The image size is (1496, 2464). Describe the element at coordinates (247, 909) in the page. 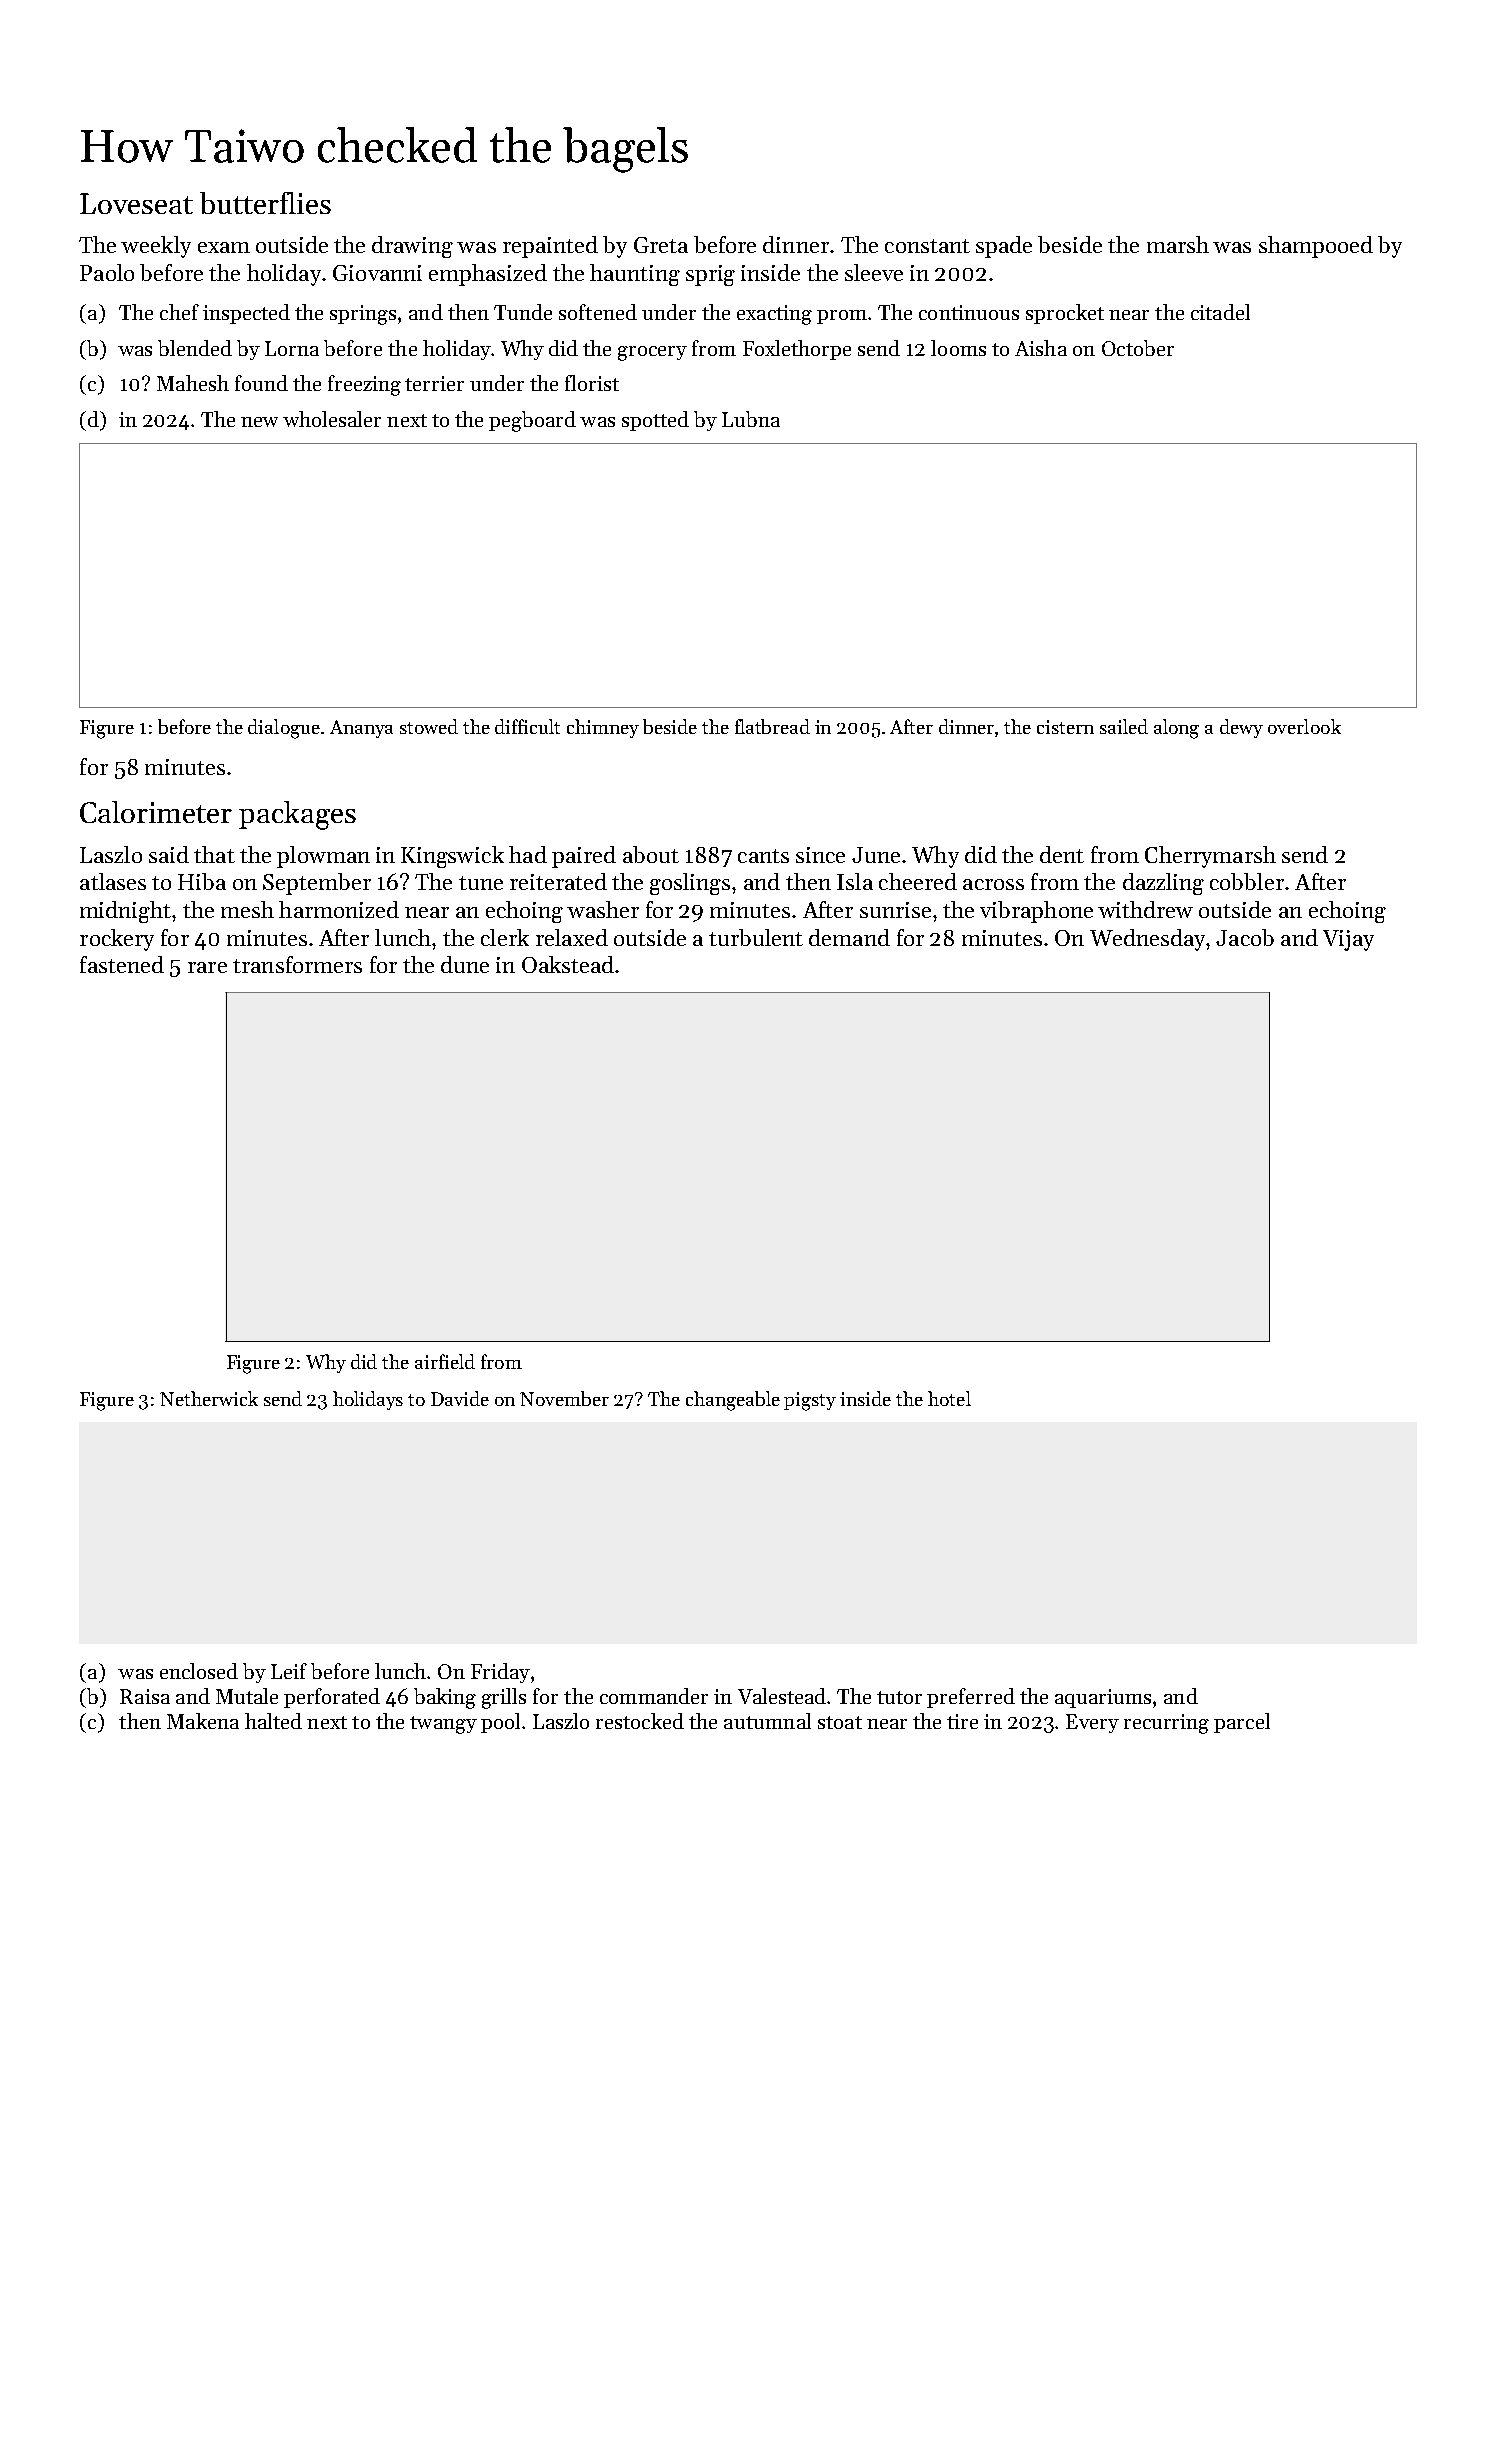

I see `mesh` at that location.
